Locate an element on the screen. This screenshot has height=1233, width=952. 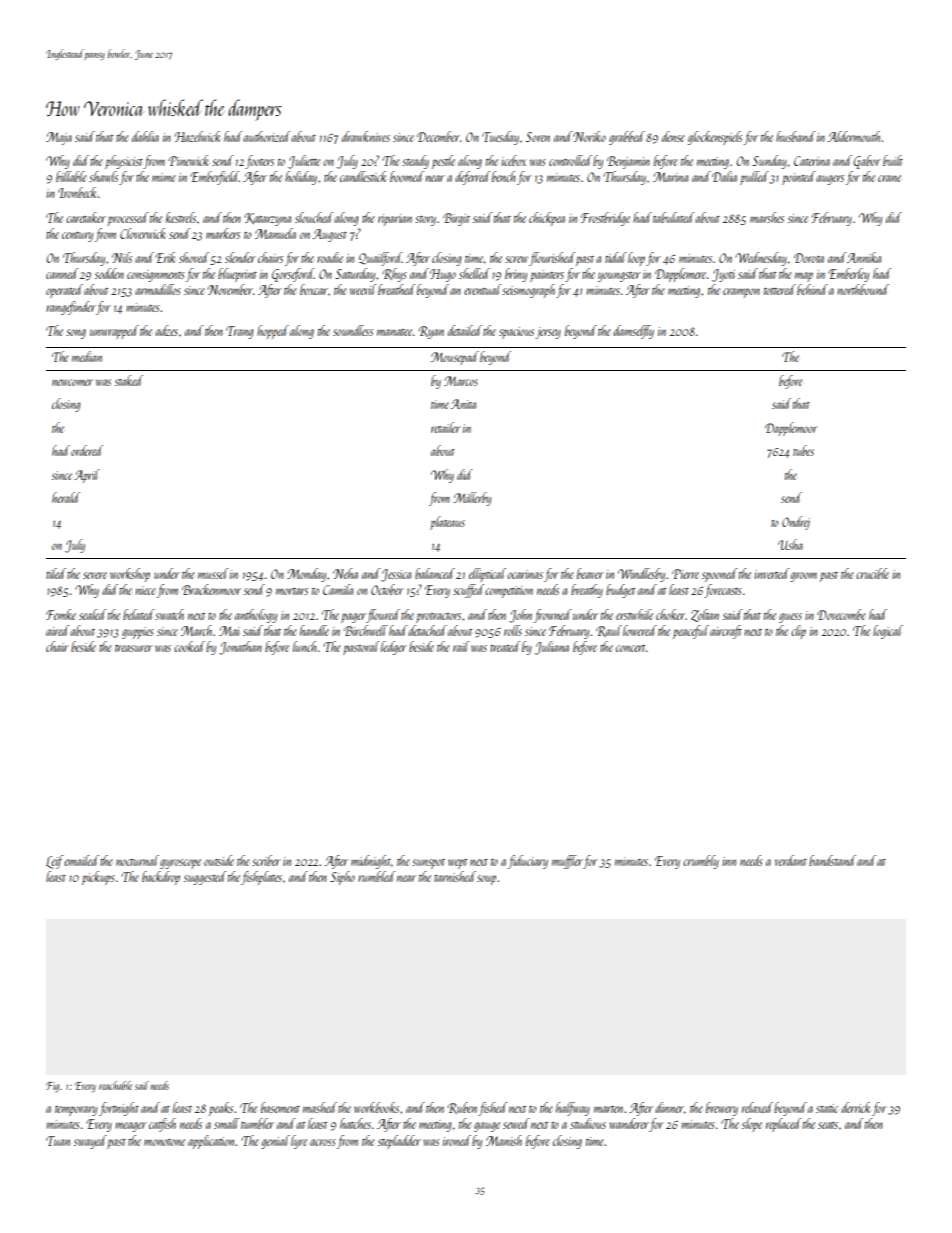
crane is located at coordinates (889, 178).
